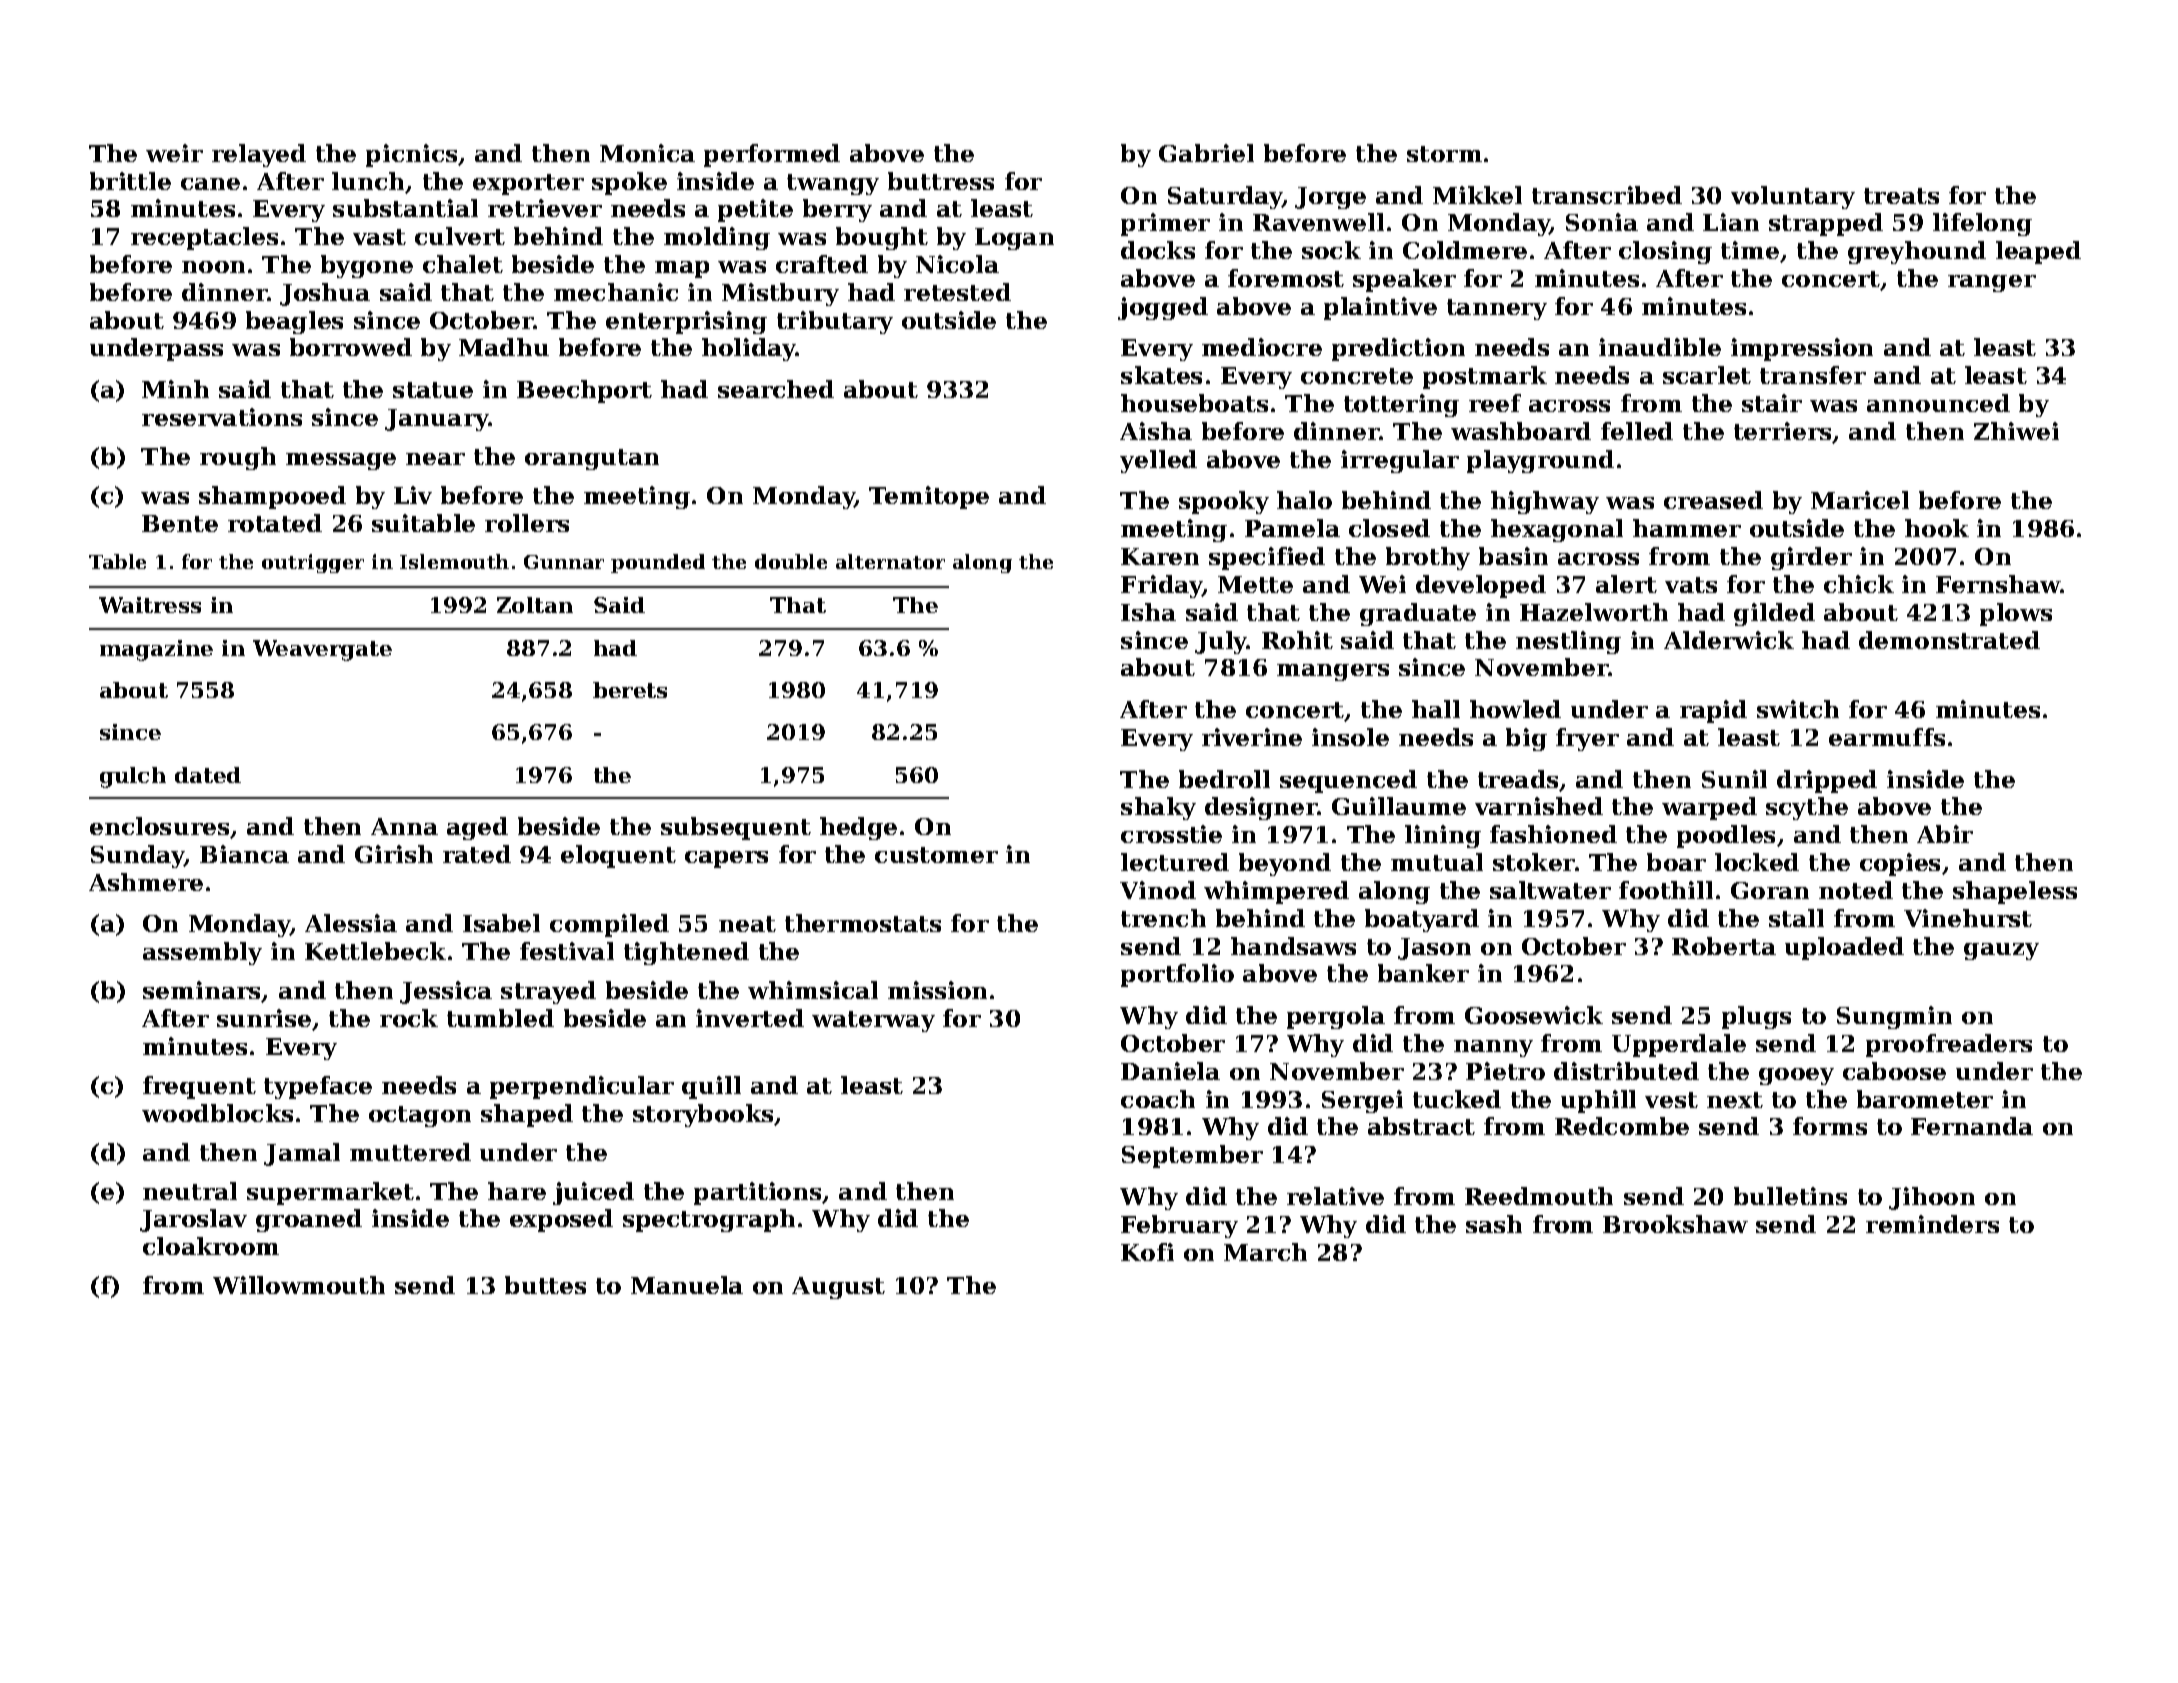  Describe the element at coordinates (838, 1288) in the screenshot. I see `August` at that location.
